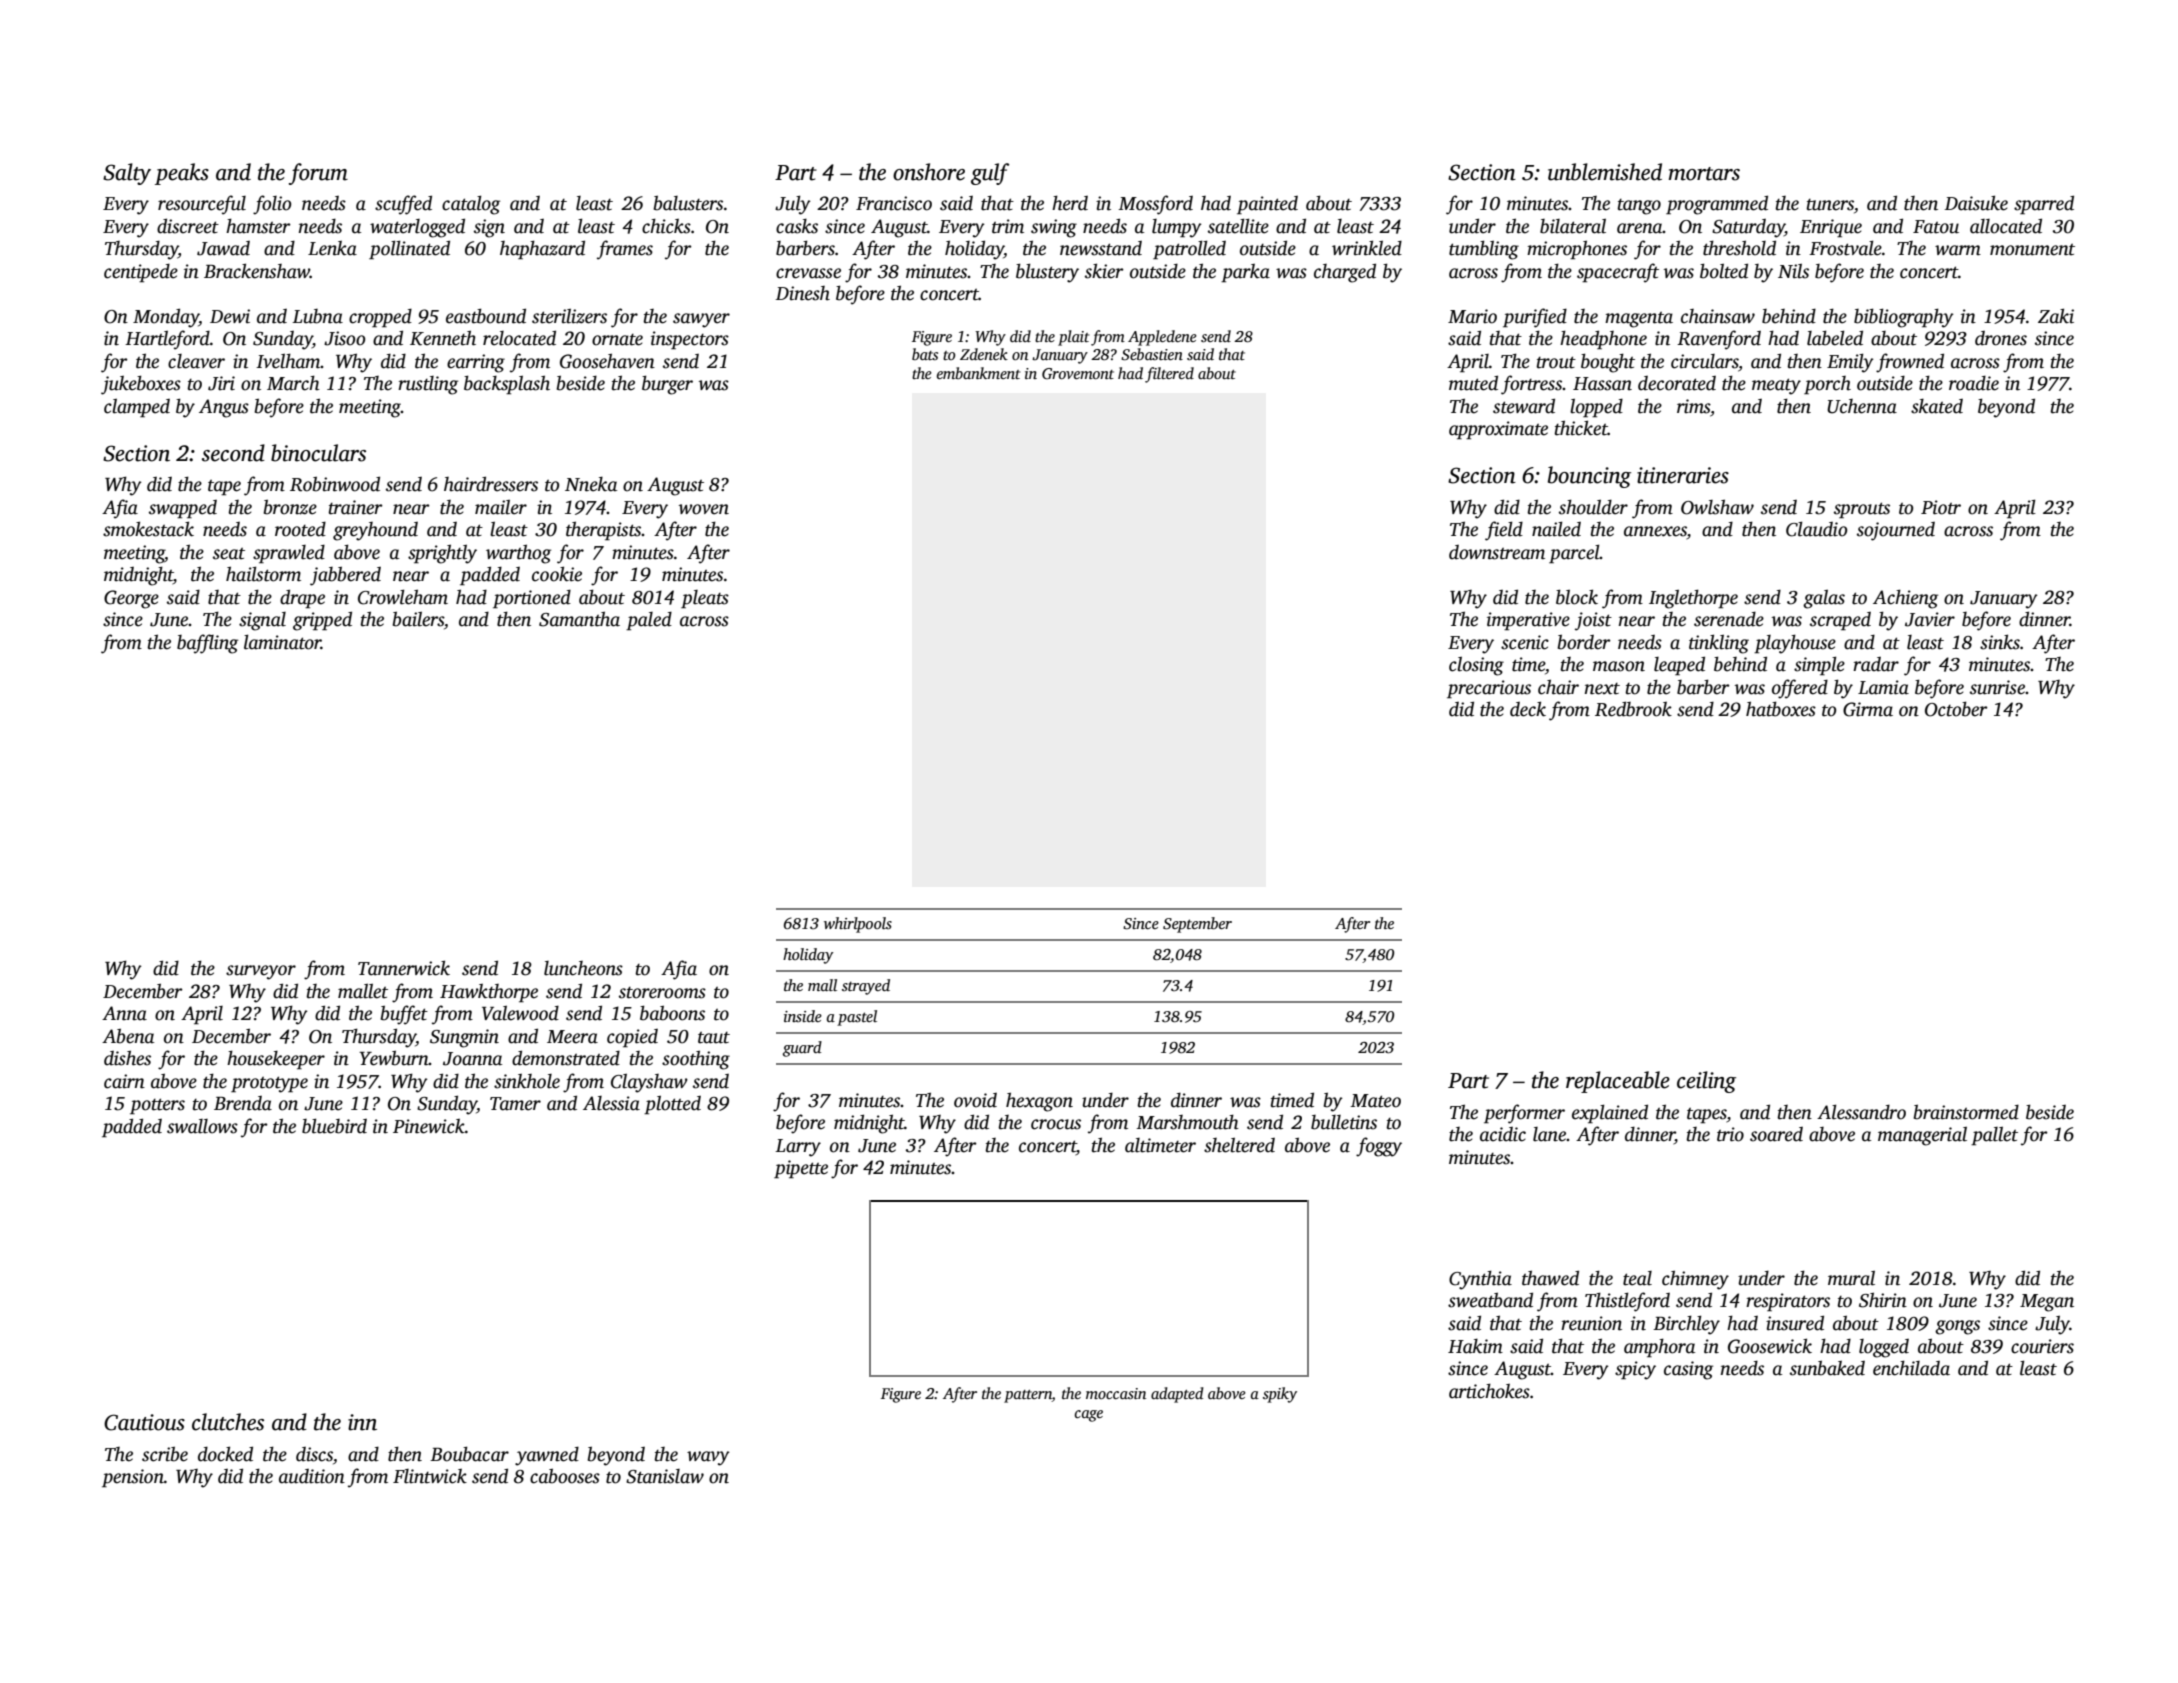  Describe the element at coordinates (1239, 1145) in the page. I see `sheltered` at that location.
